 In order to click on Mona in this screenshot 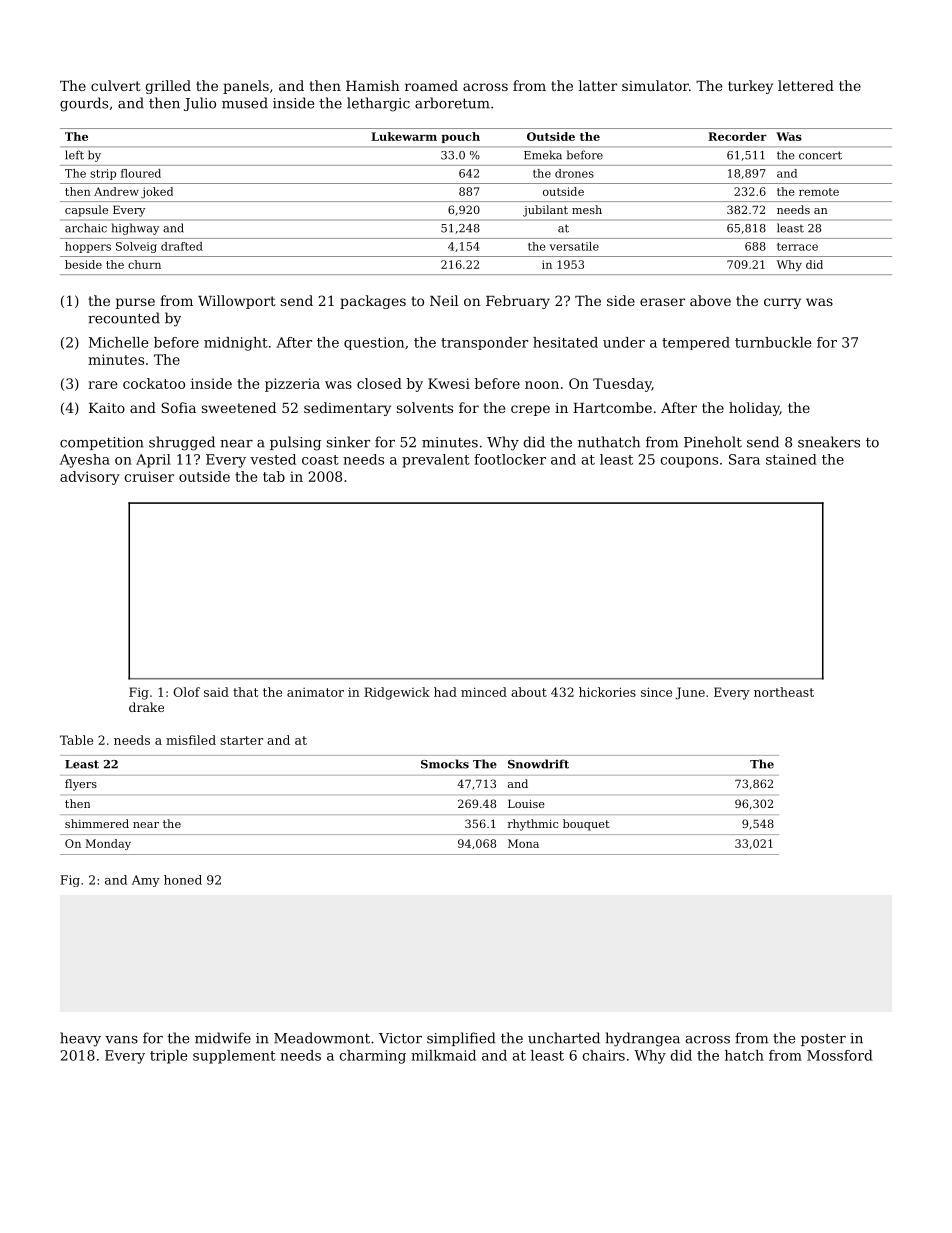, I will do `click(523, 843)`.
